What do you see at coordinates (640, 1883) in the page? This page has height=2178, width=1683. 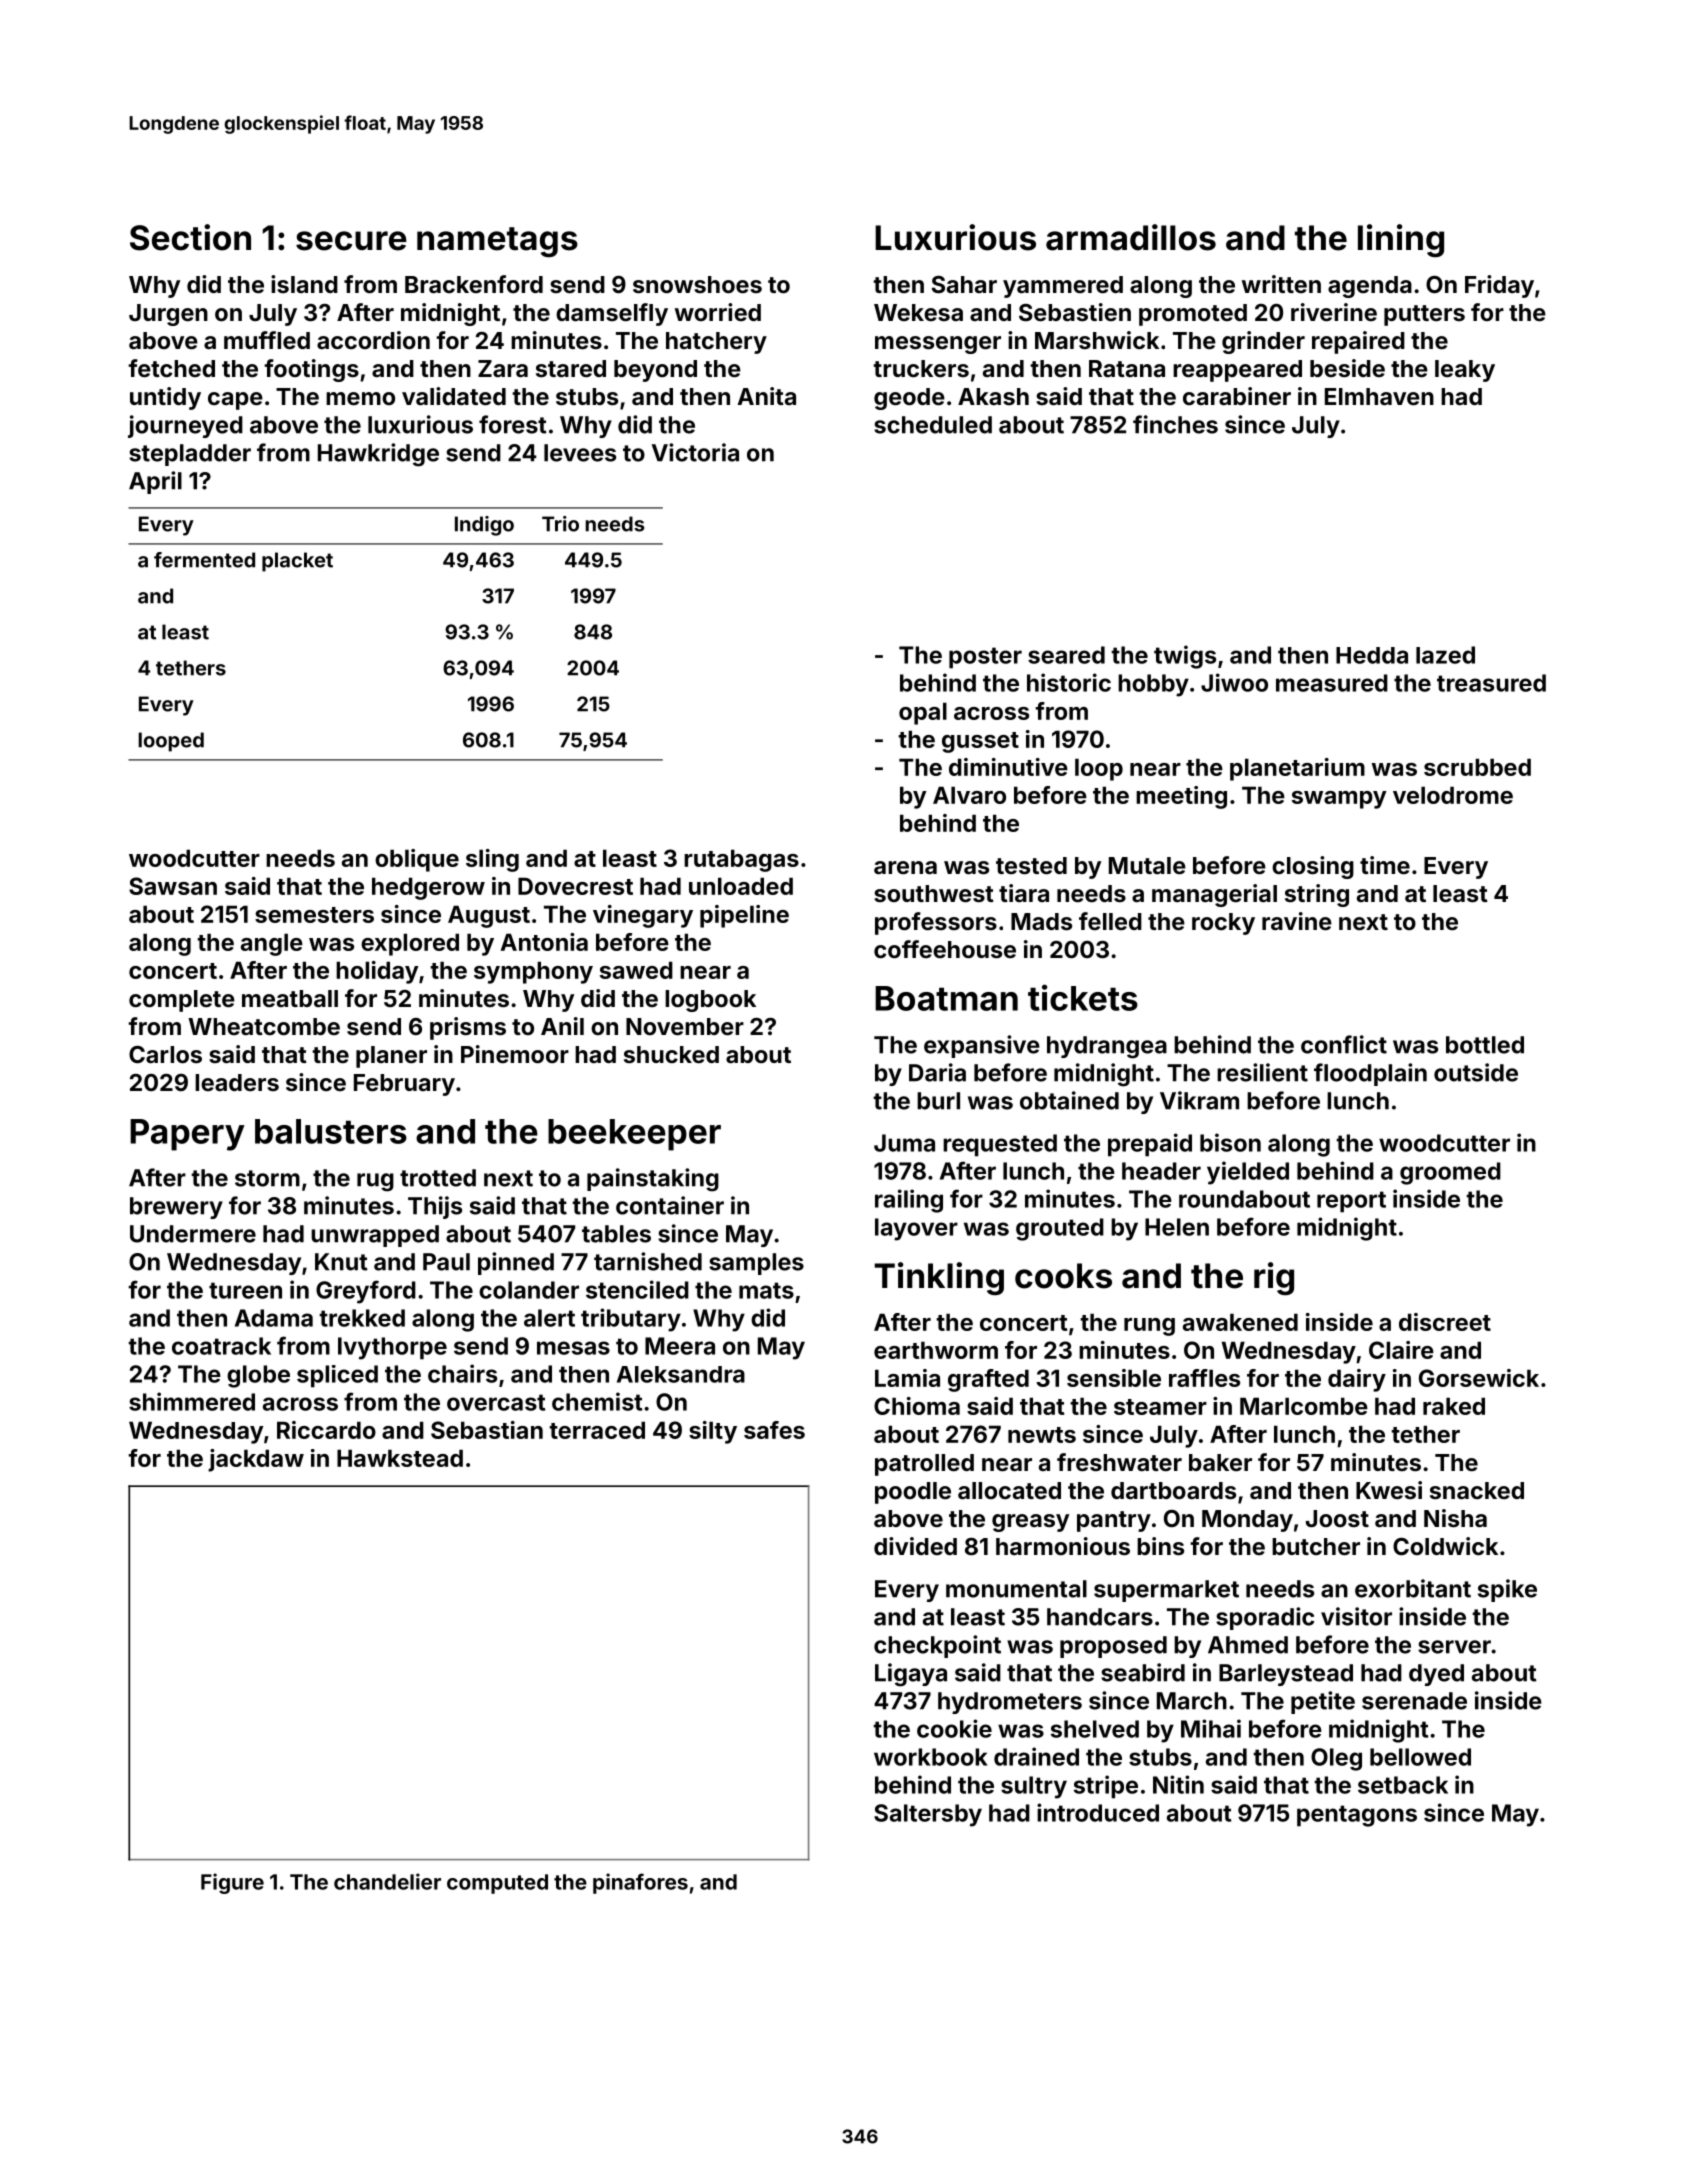 I see `pinafores` at bounding box center [640, 1883].
